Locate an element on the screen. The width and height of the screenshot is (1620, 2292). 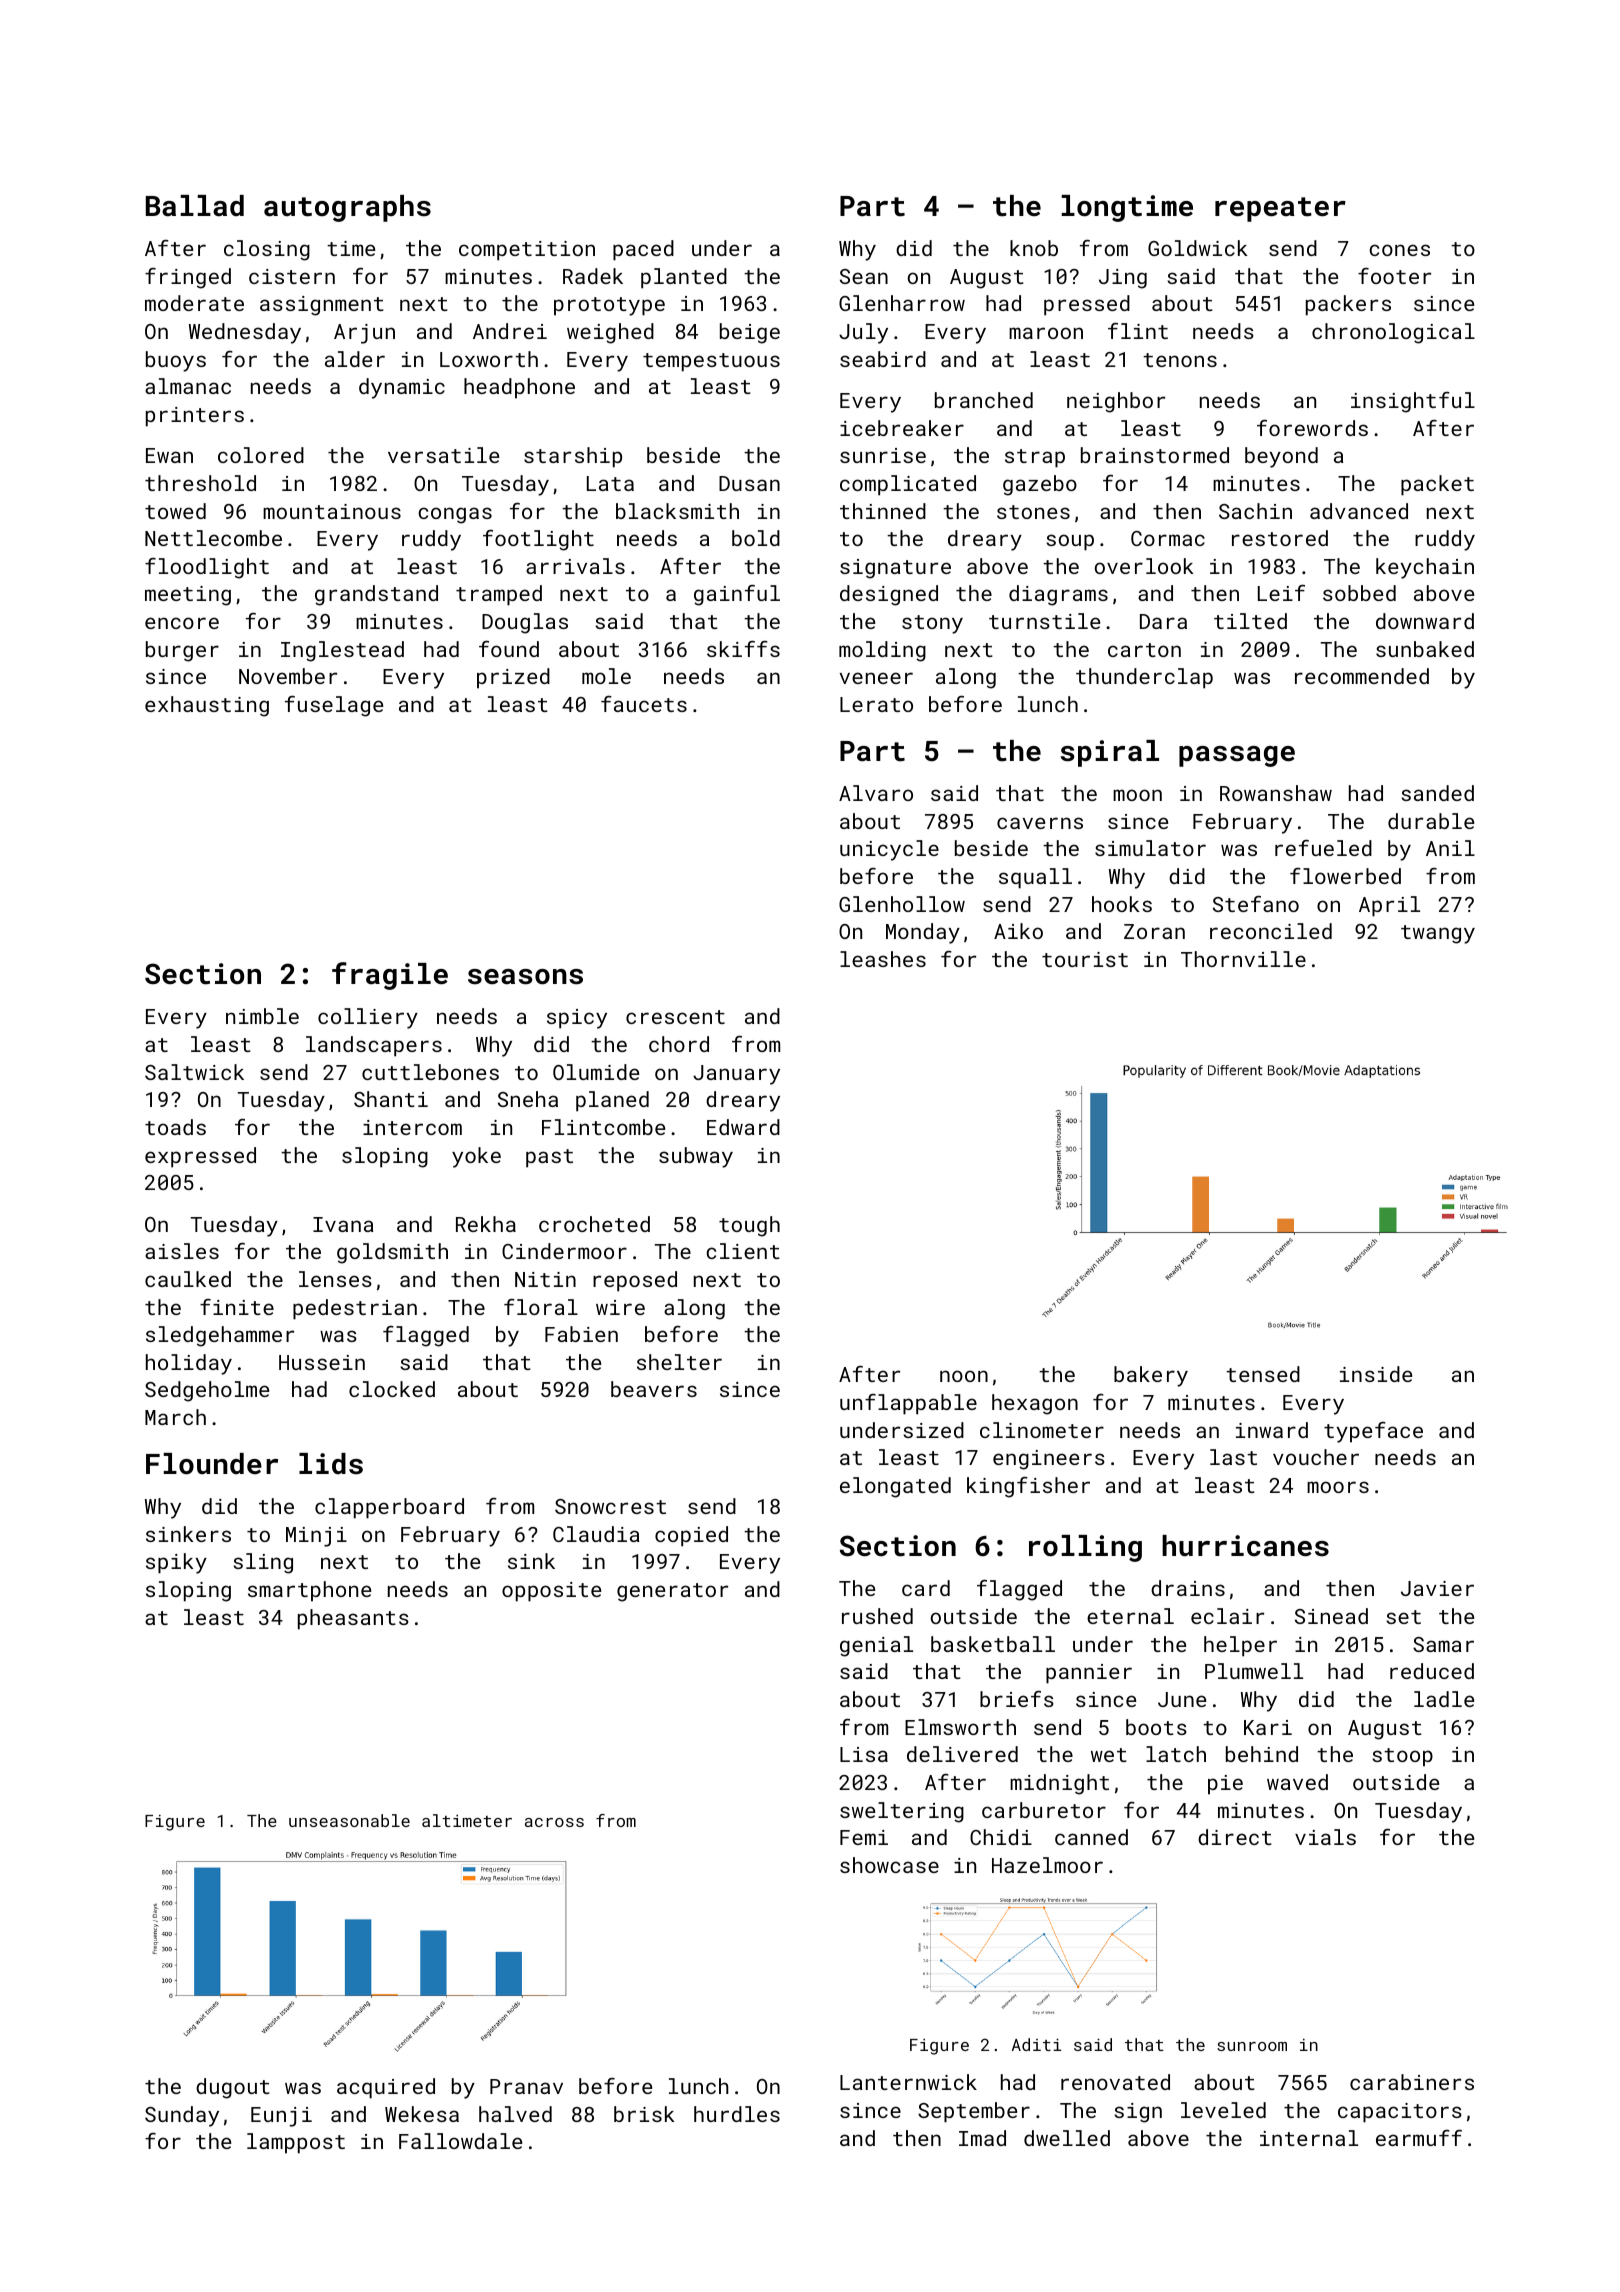
Fallowdale is located at coordinates (460, 2141).
